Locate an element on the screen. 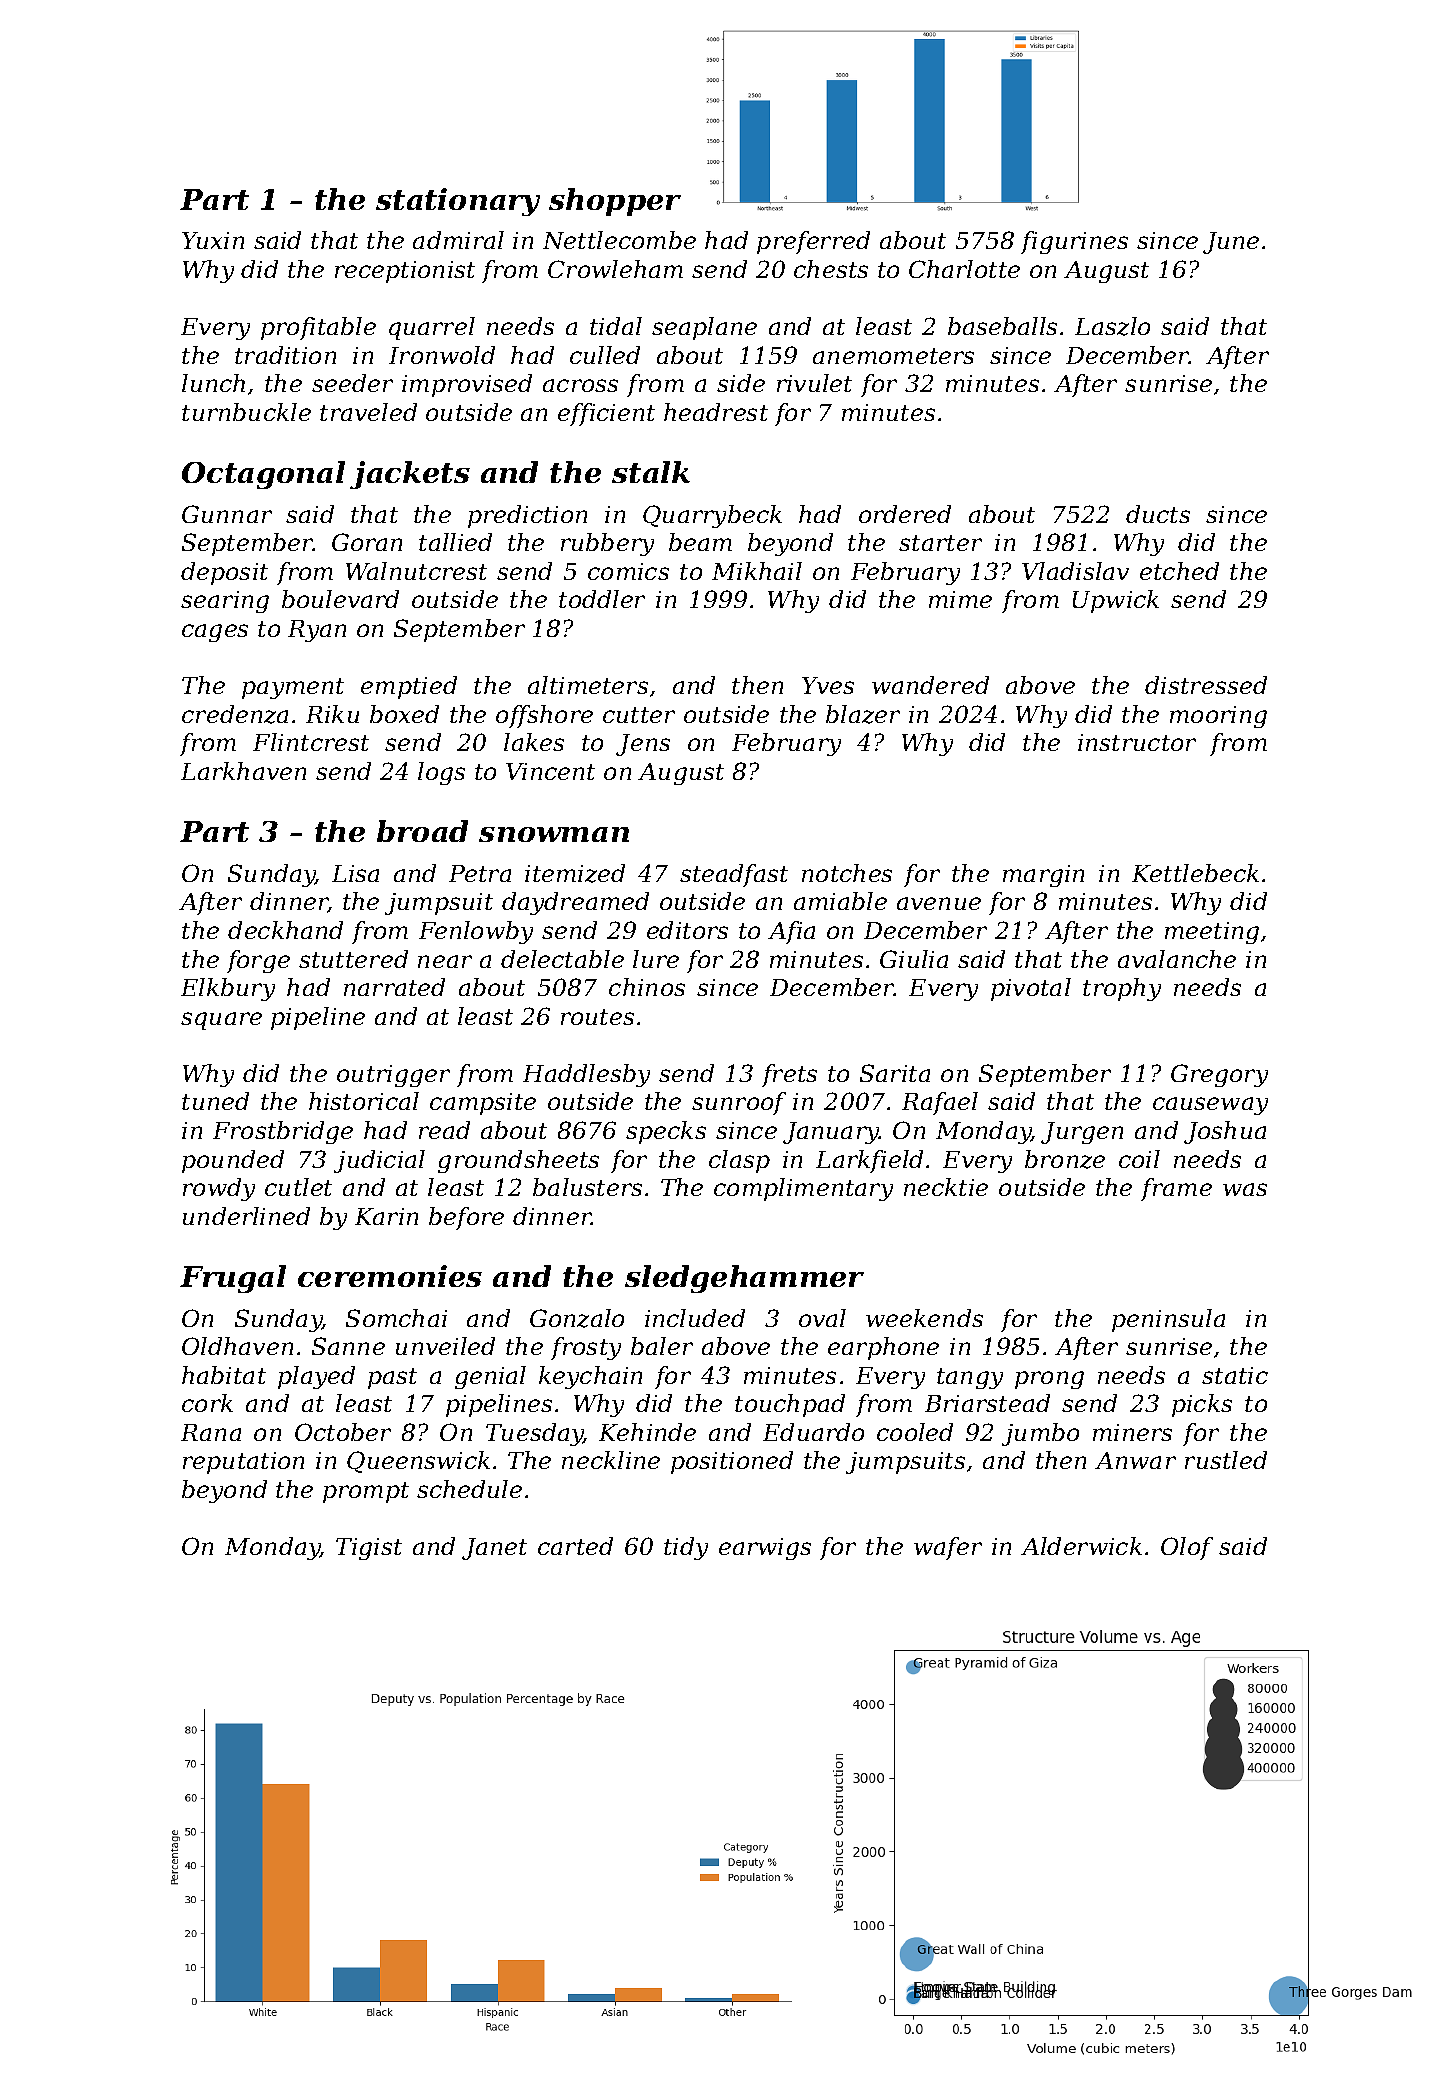 The width and height of the screenshot is (1450, 2100). Tigist is located at coordinates (369, 1549).
